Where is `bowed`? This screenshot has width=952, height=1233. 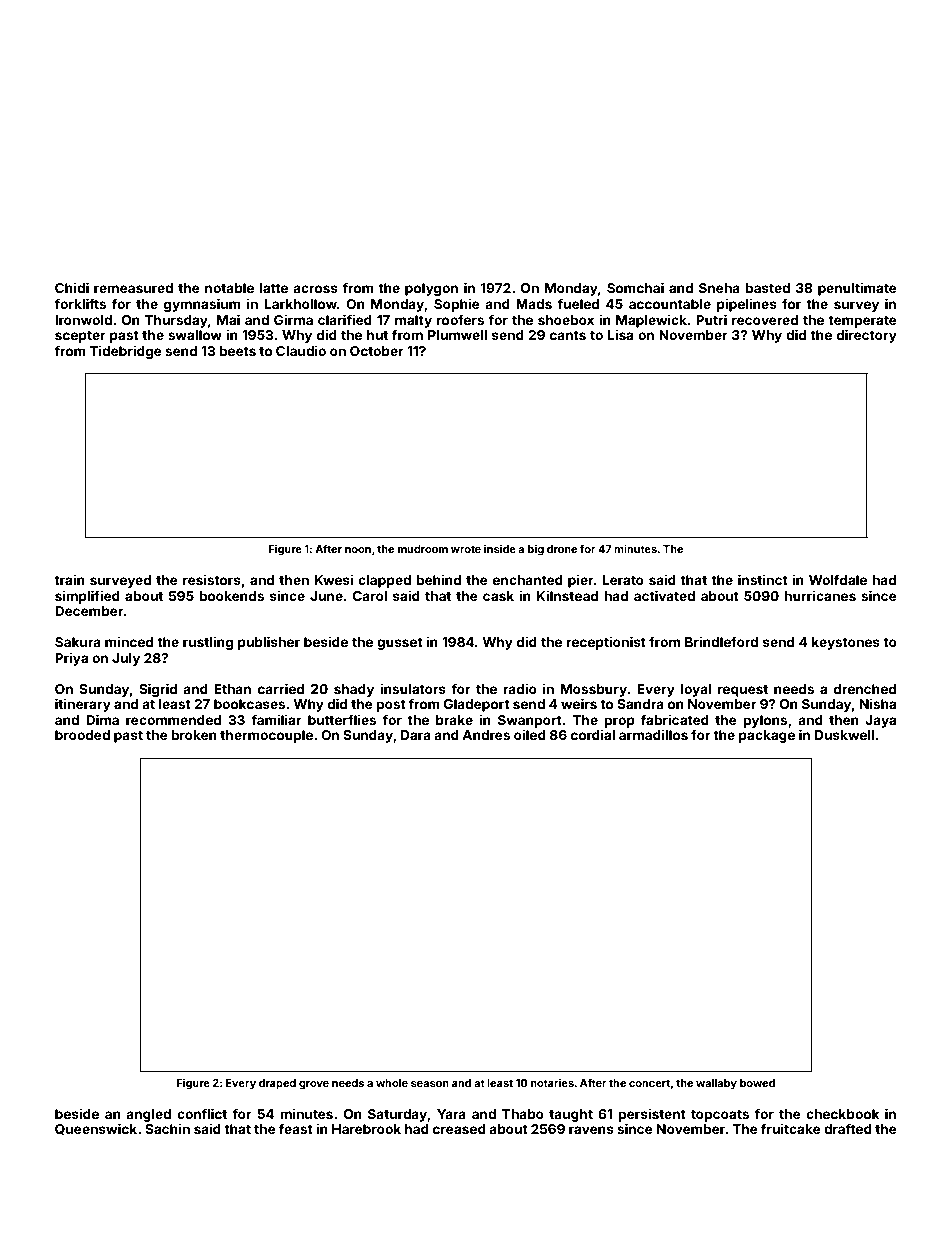 bowed is located at coordinates (757, 1083).
